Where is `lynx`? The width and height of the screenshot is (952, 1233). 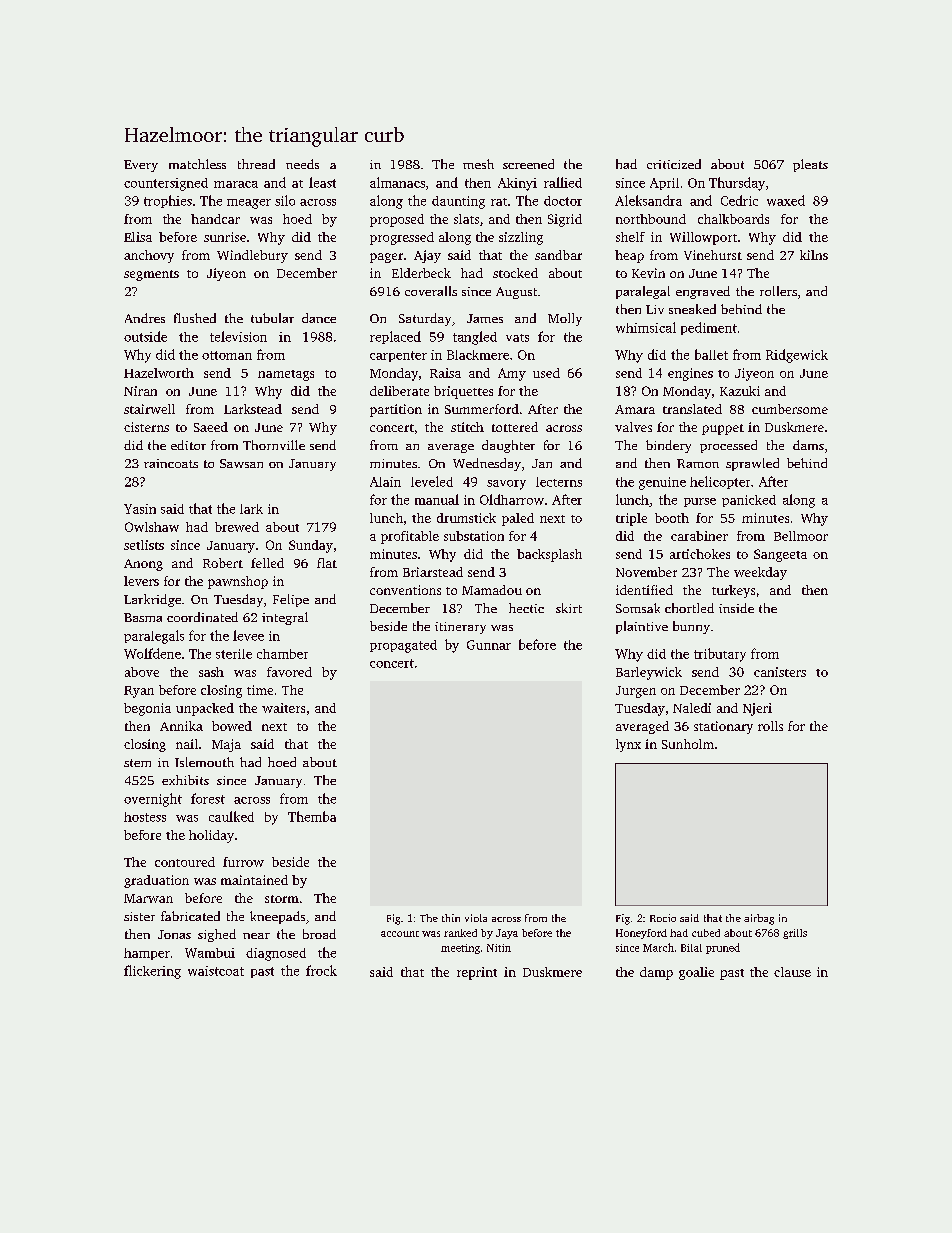 lynx is located at coordinates (628, 745).
